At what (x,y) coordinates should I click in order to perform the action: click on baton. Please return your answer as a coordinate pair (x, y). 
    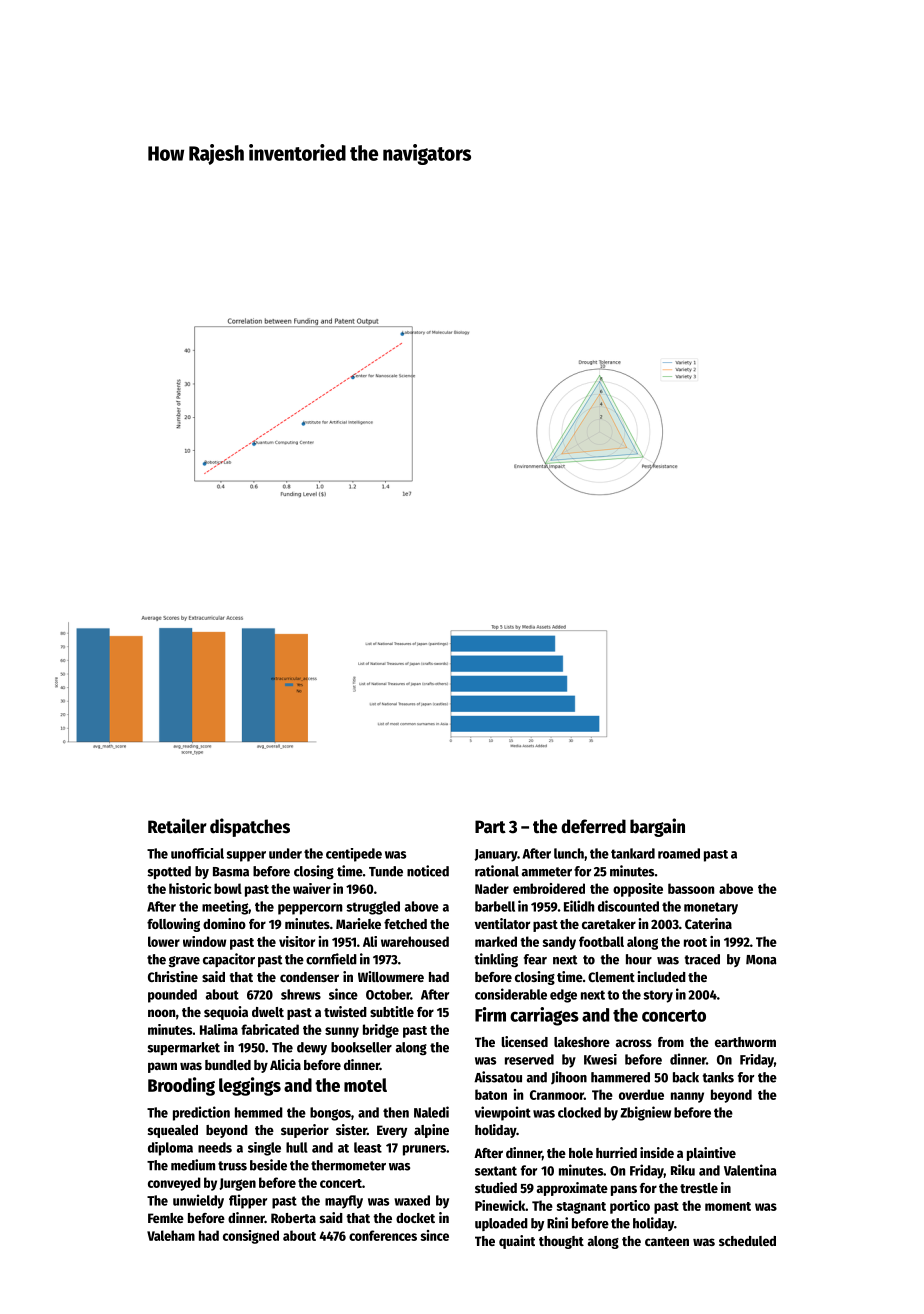
    Looking at the image, I should click on (491, 1094).
